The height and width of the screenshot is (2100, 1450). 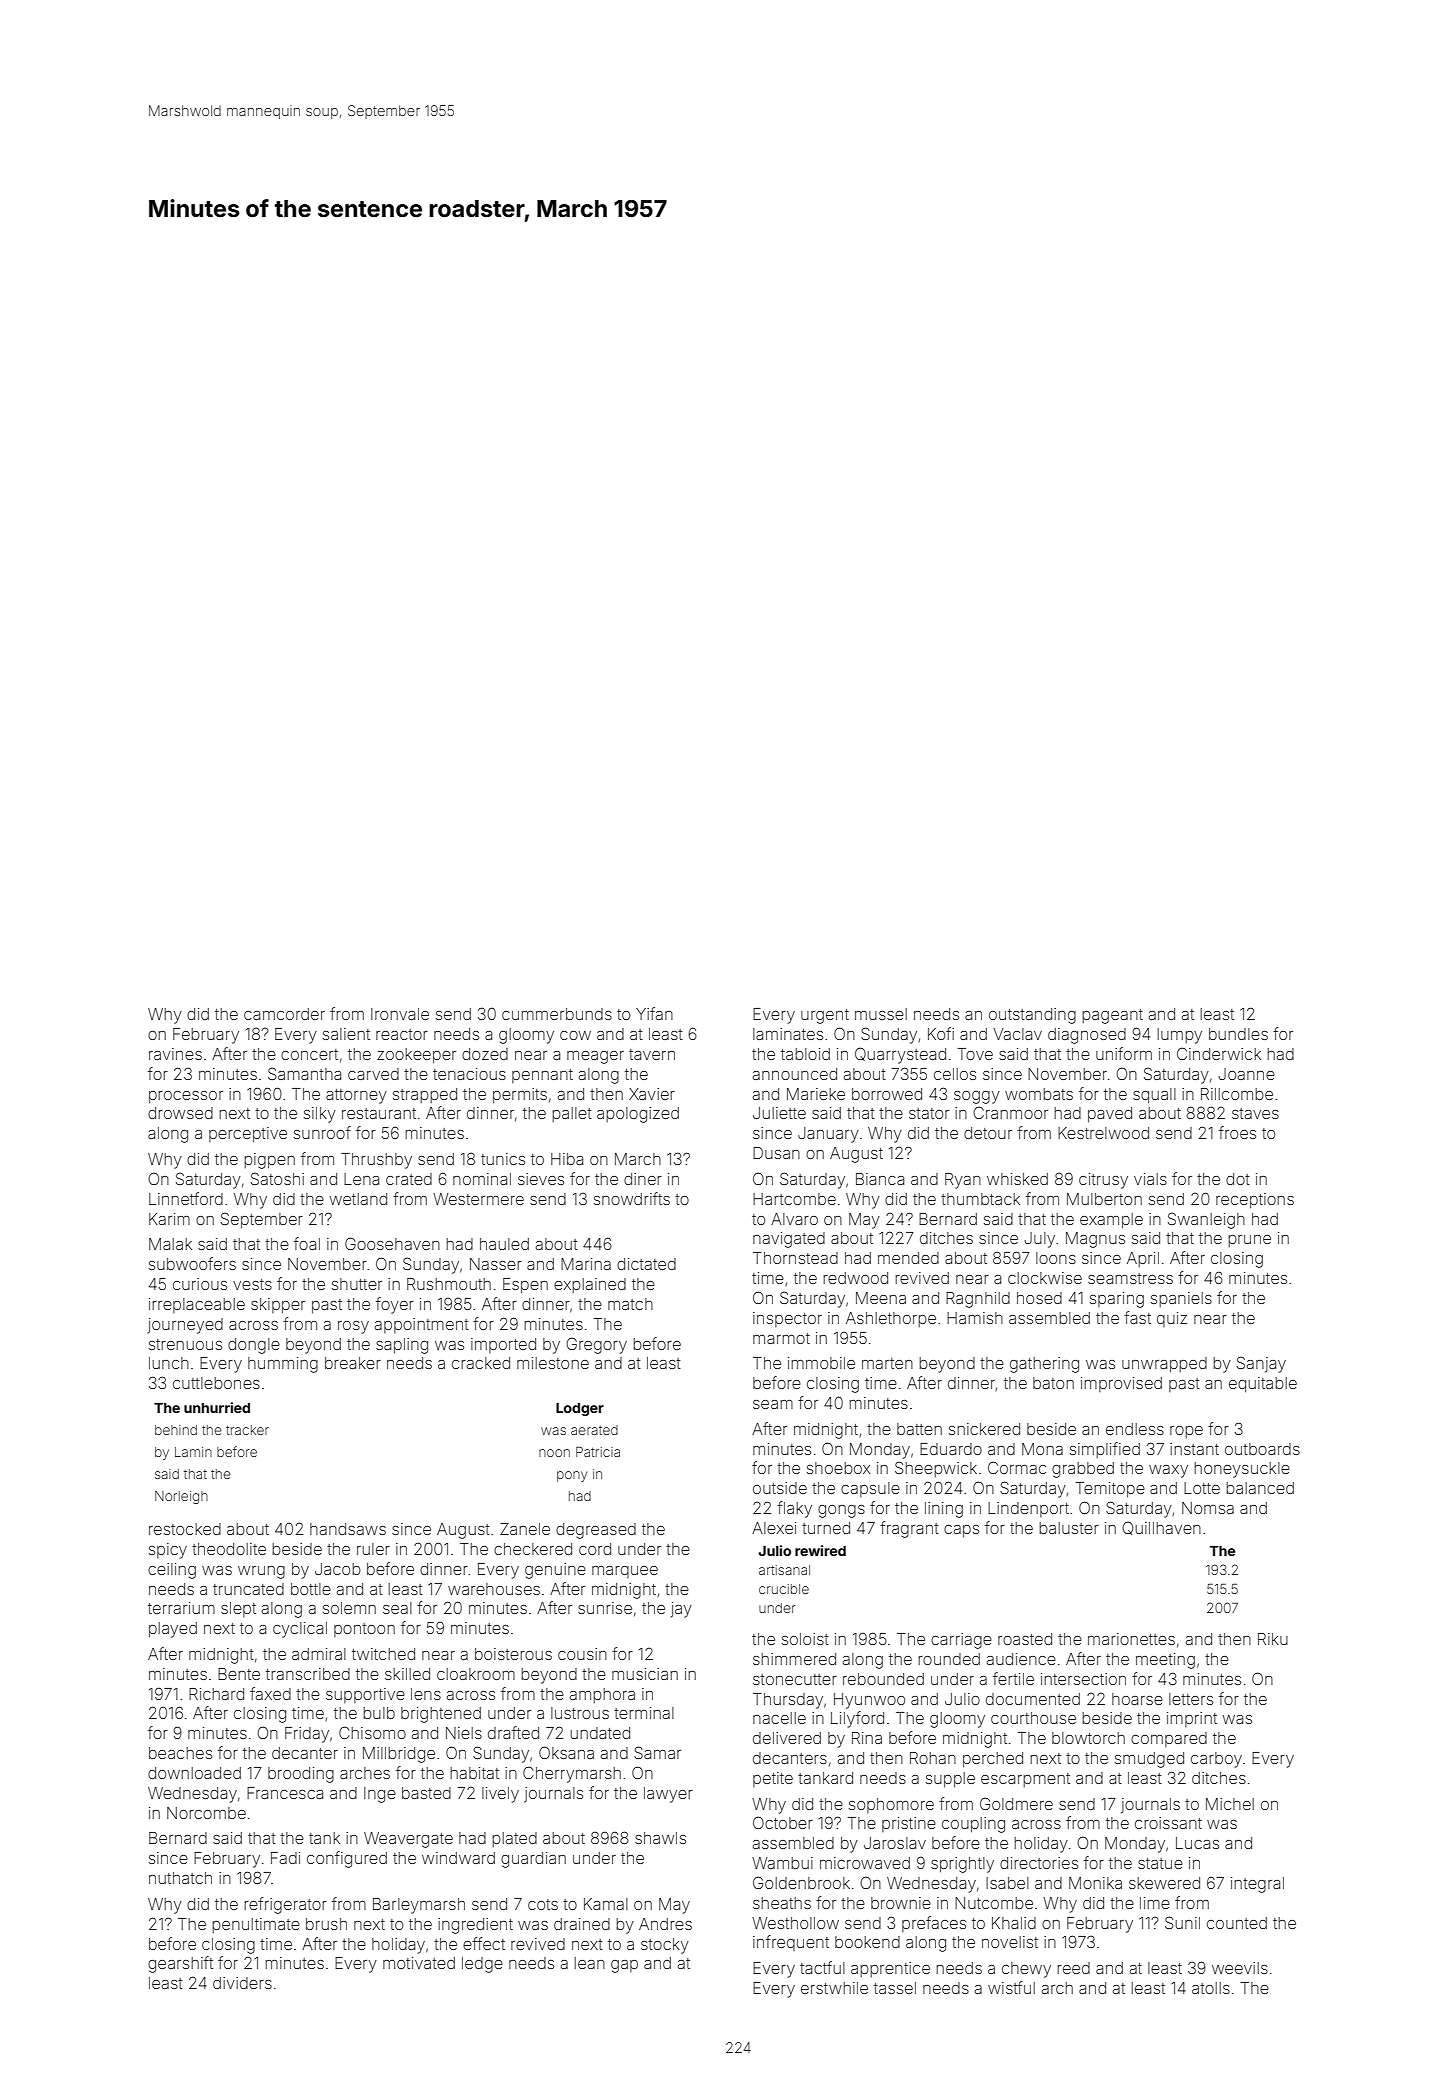 I want to click on Yifan, so click(x=654, y=1013).
